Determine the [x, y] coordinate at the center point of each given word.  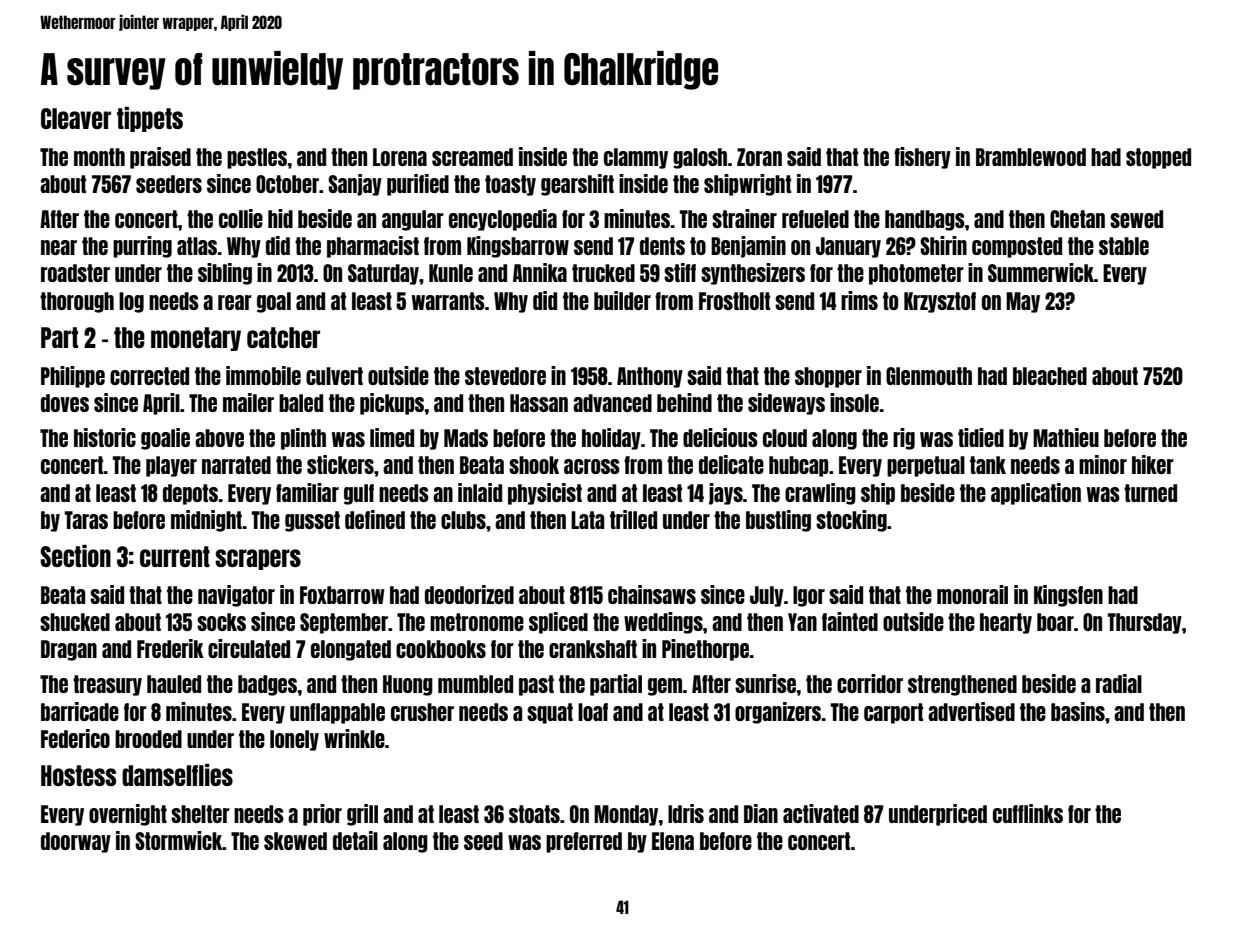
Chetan [1077, 219]
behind [684, 402]
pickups [392, 404]
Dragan [69, 650]
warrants [448, 301]
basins [1078, 711]
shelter [200, 814]
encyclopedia [503, 220]
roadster [75, 273]
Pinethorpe [705, 650]
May [1023, 302]
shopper [828, 377]
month [99, 157]
